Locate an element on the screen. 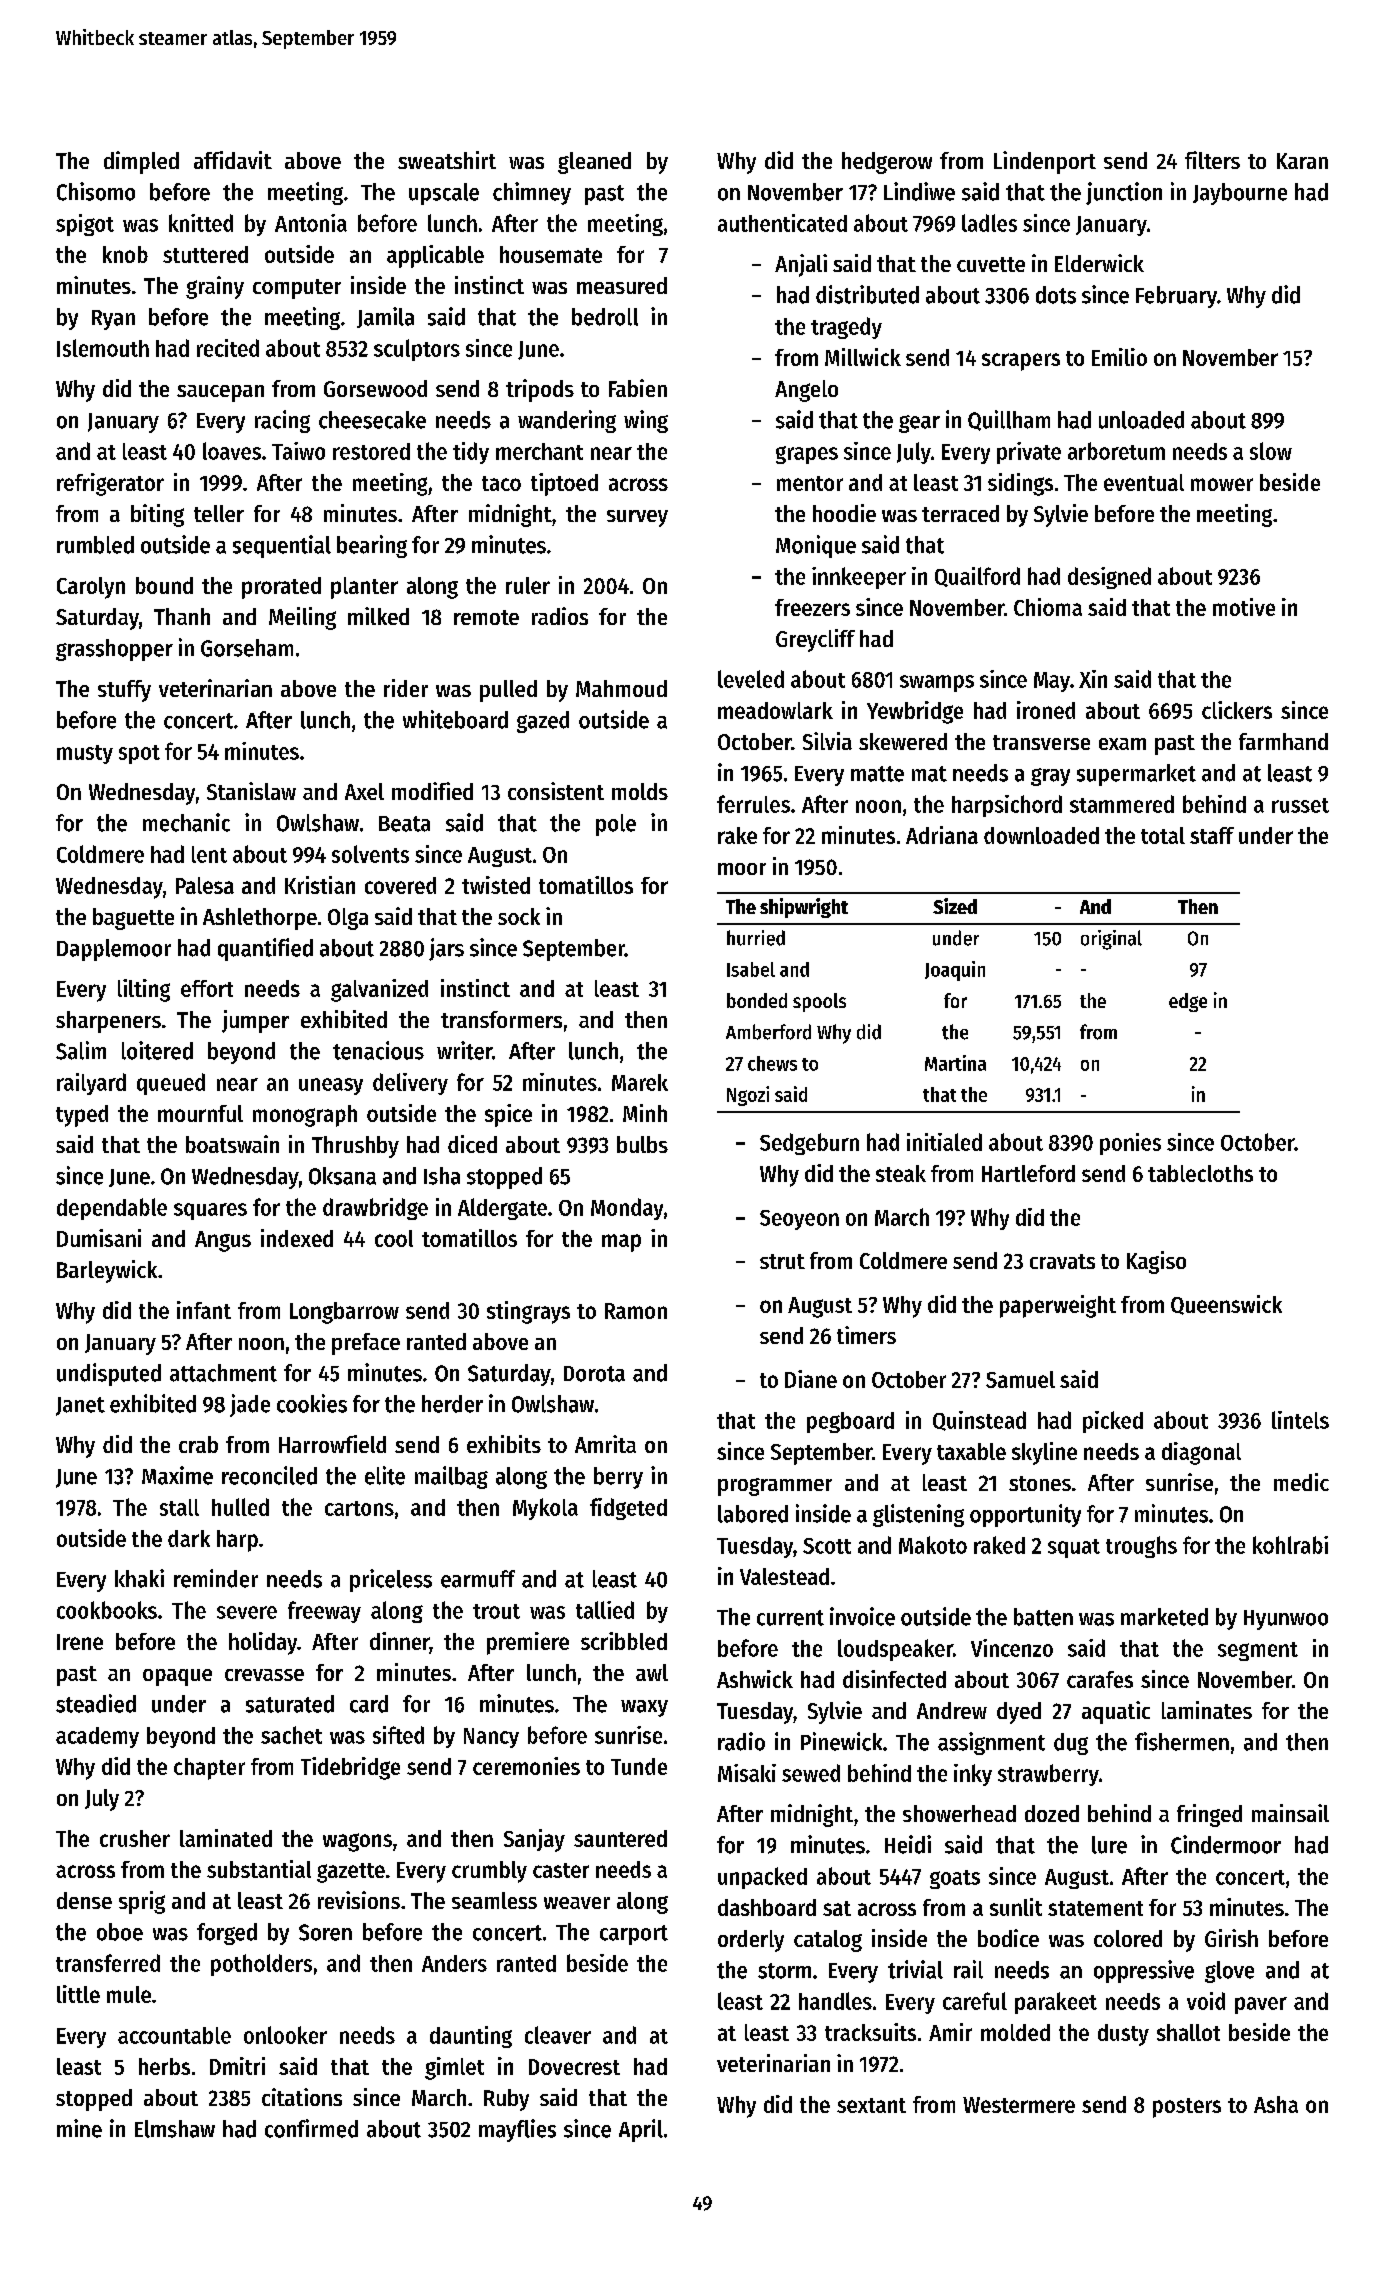 Image resolution: width=1385 pixels, height=2282 pixels. mine is located at coordinates (79, 2128).
